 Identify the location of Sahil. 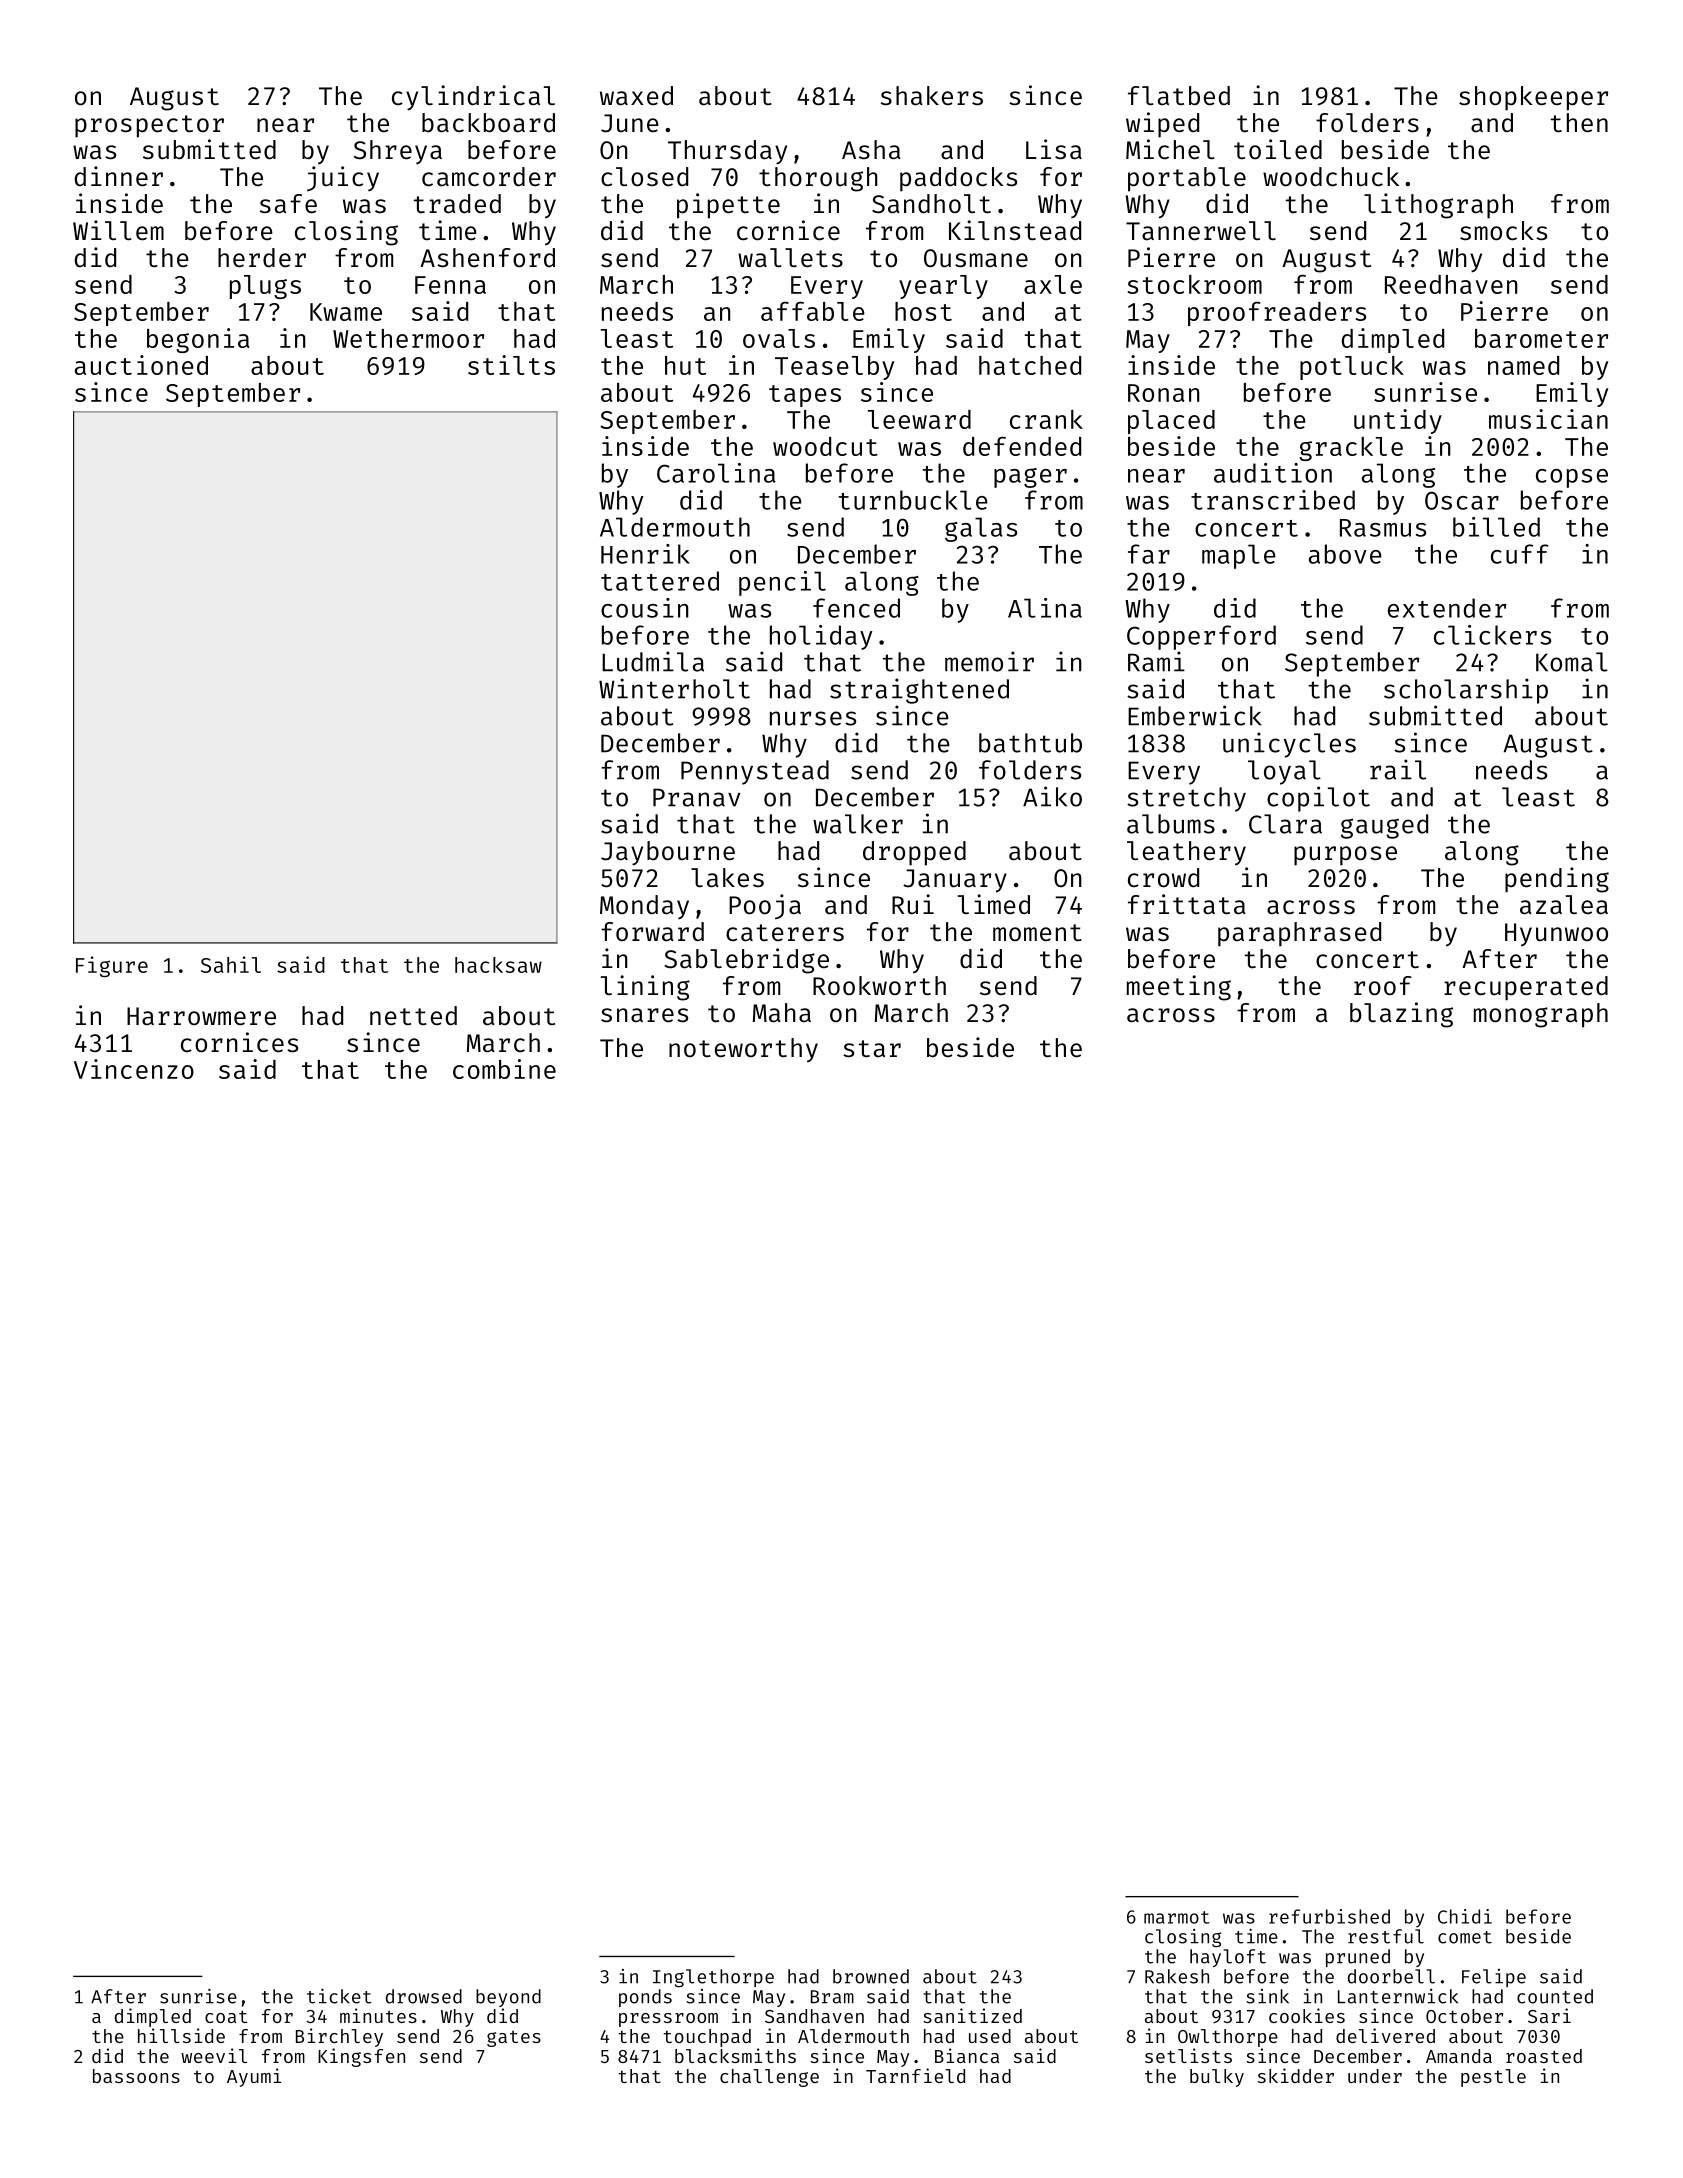
(231, 964).
